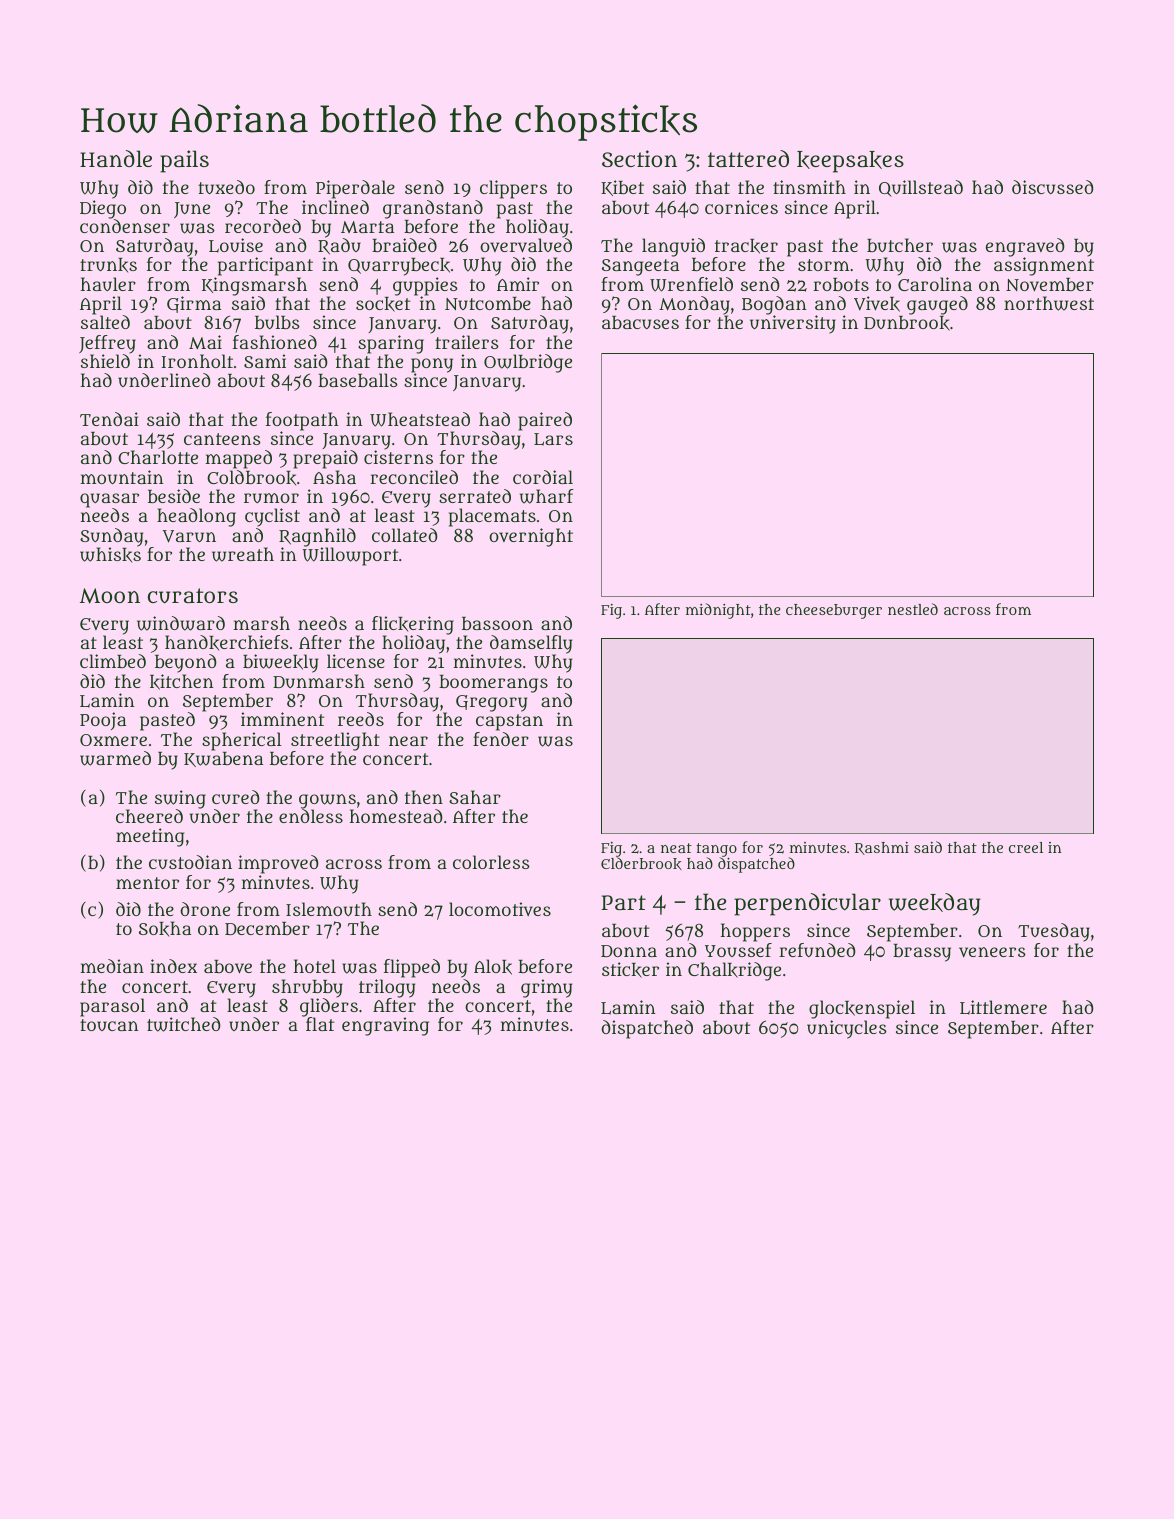 The image size is (1174, 1519). Describe the element at coordinates (329, 1007) in the image. I see `gliders` at that location.
